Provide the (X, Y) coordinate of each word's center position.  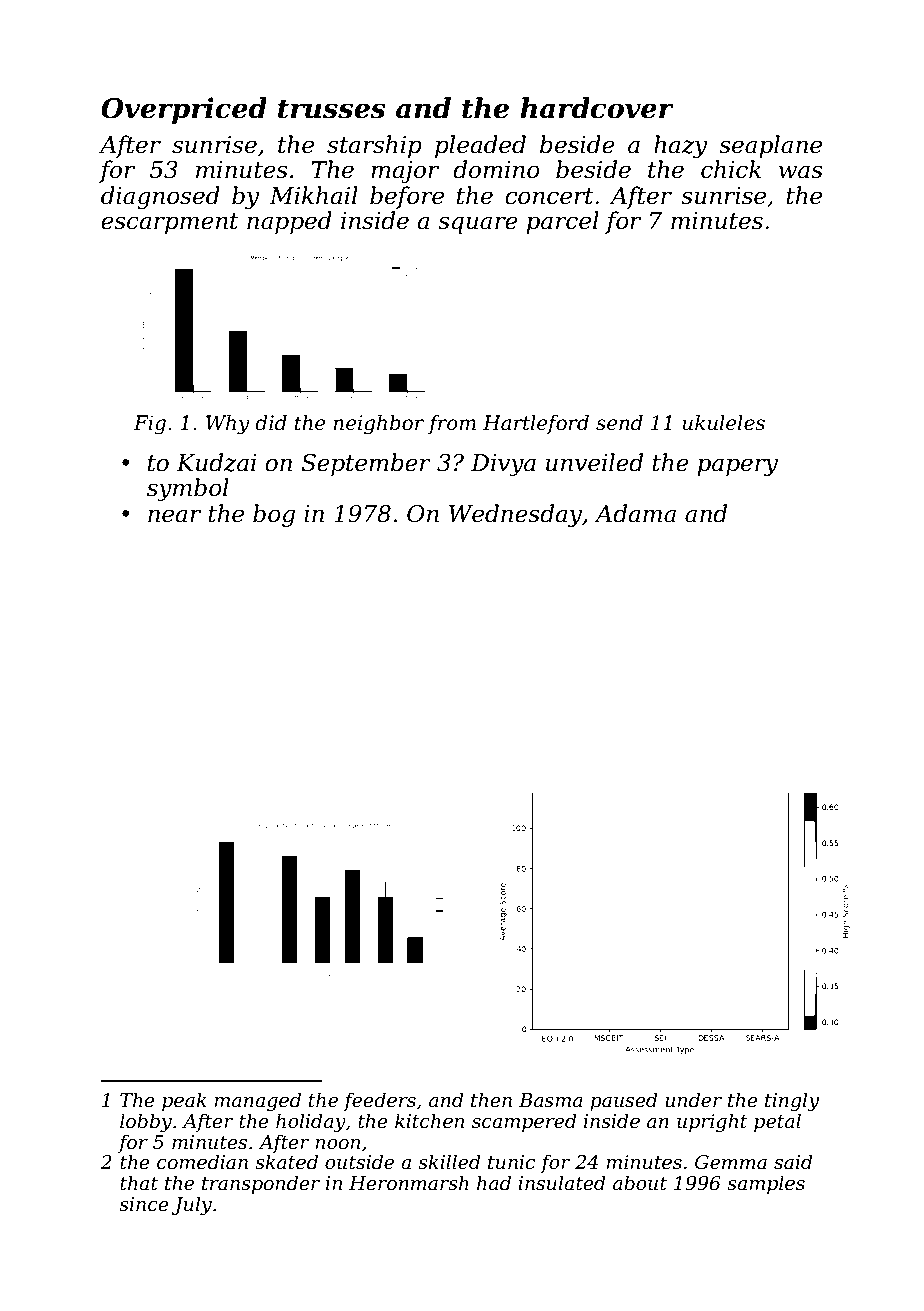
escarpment (170, 223)
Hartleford (536, 424)
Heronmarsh (409, 1183)
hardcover (597, 108)
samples (766, 1184)
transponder (261, 1184)
